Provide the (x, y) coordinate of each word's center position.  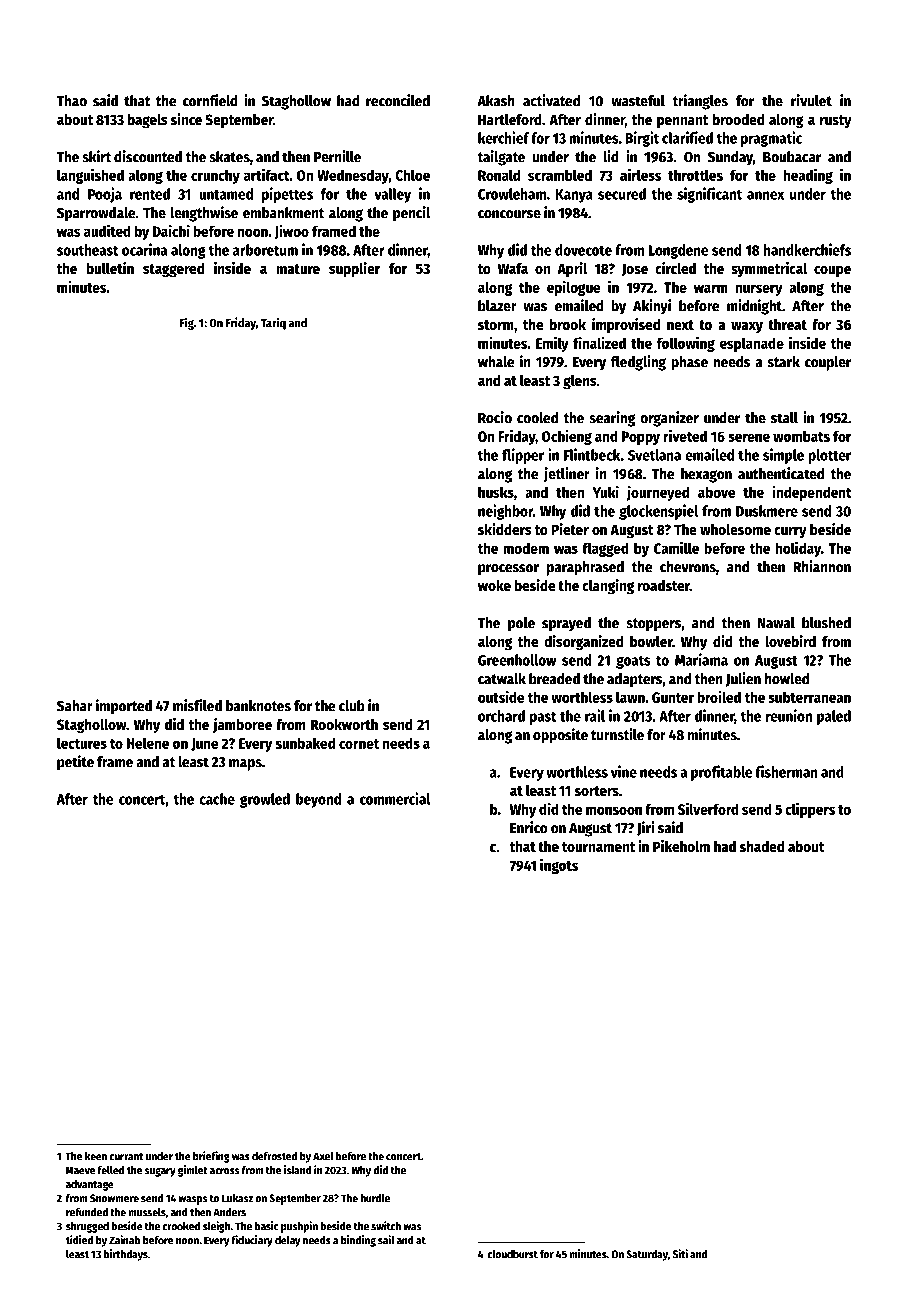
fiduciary (252, 1241)
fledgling (638, 363)
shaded (762, 846)
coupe (832, 271)
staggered (173, 270)
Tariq (273, 323)
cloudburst (513, 1254)
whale (496, 362)
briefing (211, 1157)
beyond (318, 800)
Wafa (513, 268)
